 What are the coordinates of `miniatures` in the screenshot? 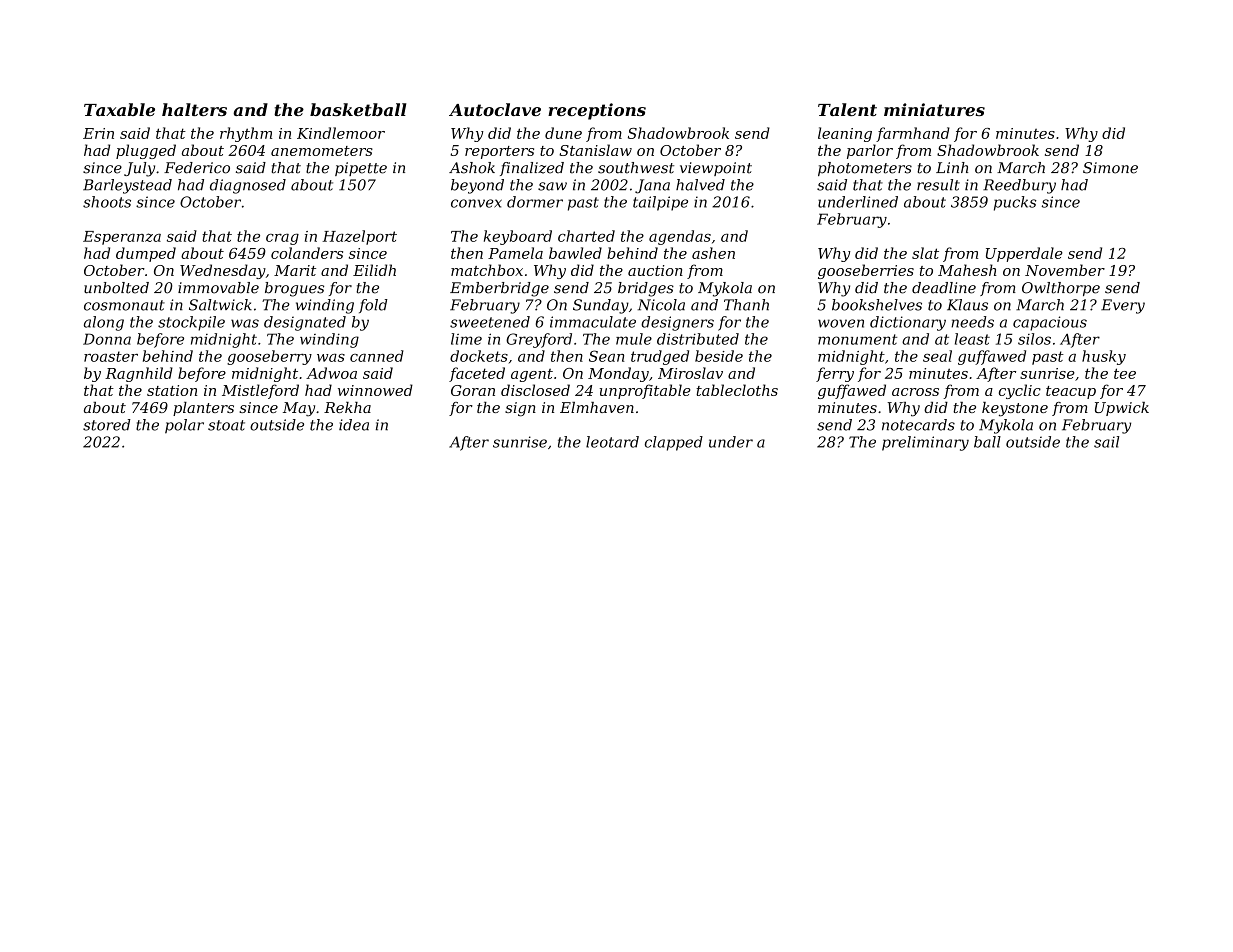 It's located at (934, 109).
